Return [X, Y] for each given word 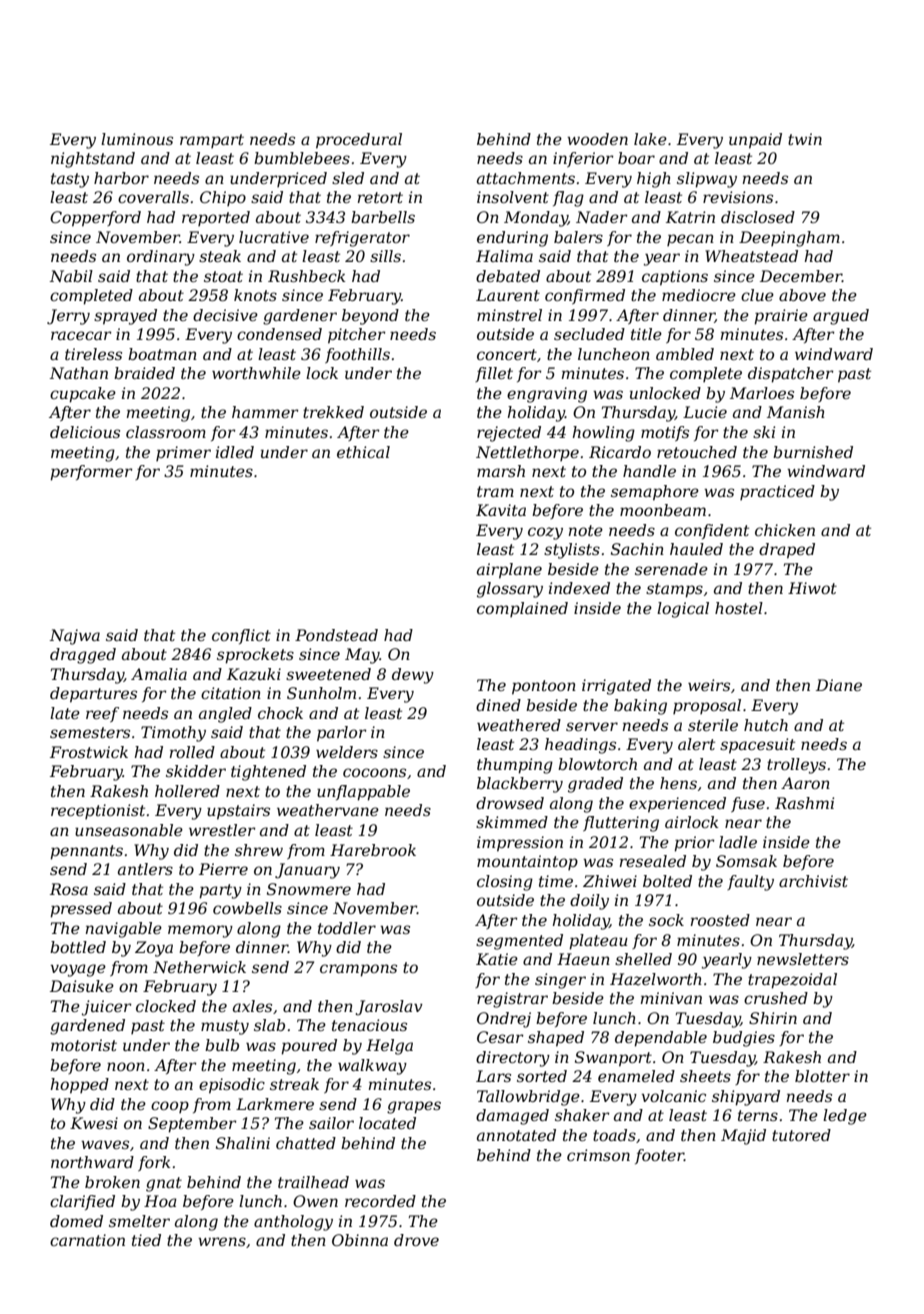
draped [787, 551]
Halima [504, 256]
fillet [494, 374]
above [802, 295]
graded [595, 785]
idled [235, 452]
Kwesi [94, 1123]
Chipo [223, 198]
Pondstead [336, 635]
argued [841, 317]
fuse [748, 804]
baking [640, 707]
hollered [187, 791]
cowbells [247, 908]
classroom [166, 432]
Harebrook [373, 850]
